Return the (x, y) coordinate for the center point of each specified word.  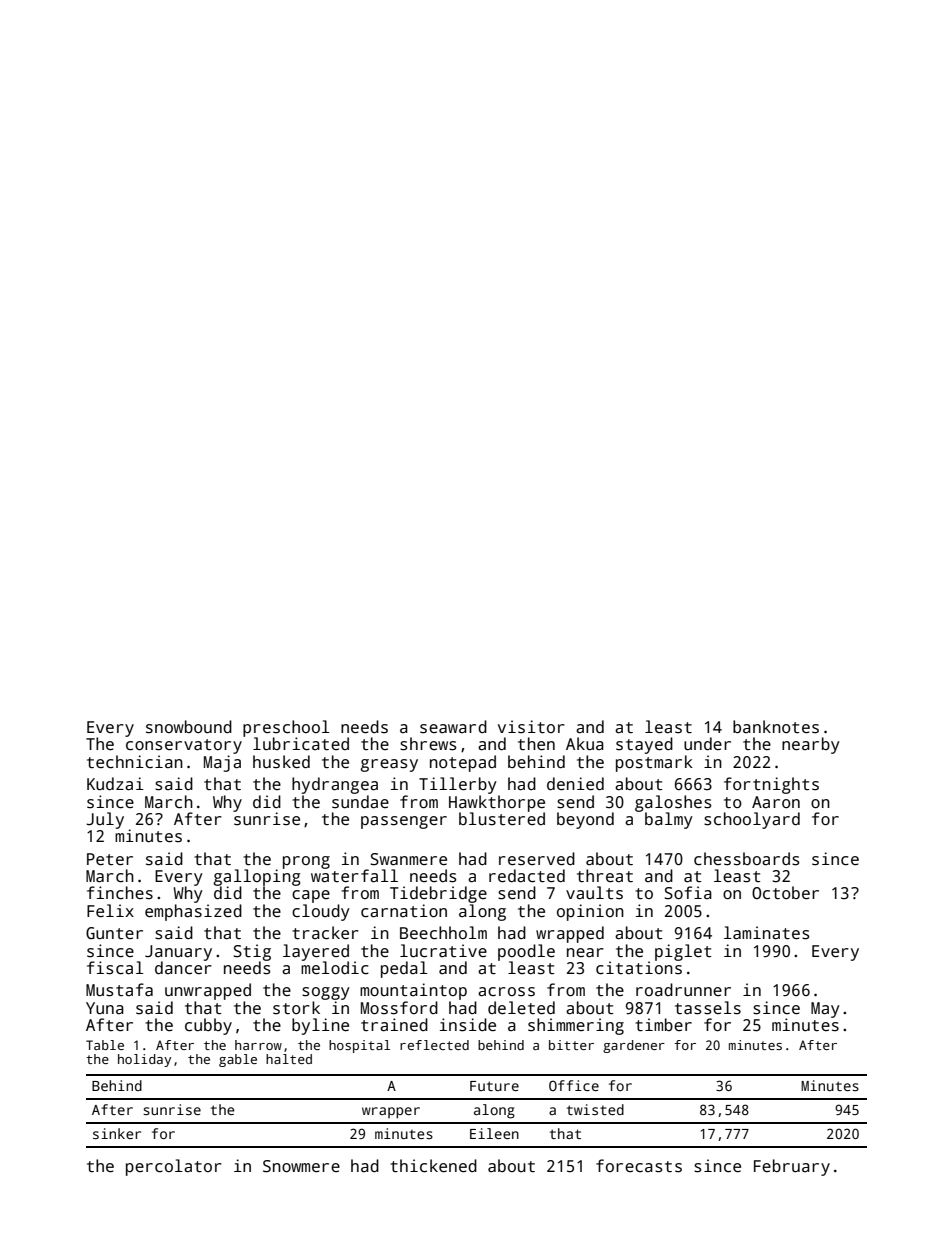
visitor (531, 727)
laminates (767, 933)
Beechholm (443, 933)
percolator (174, 1167)
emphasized (193, 912)
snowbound (189, 727)
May (825, 1010)
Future (494, 1086)
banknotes (776, 727)
